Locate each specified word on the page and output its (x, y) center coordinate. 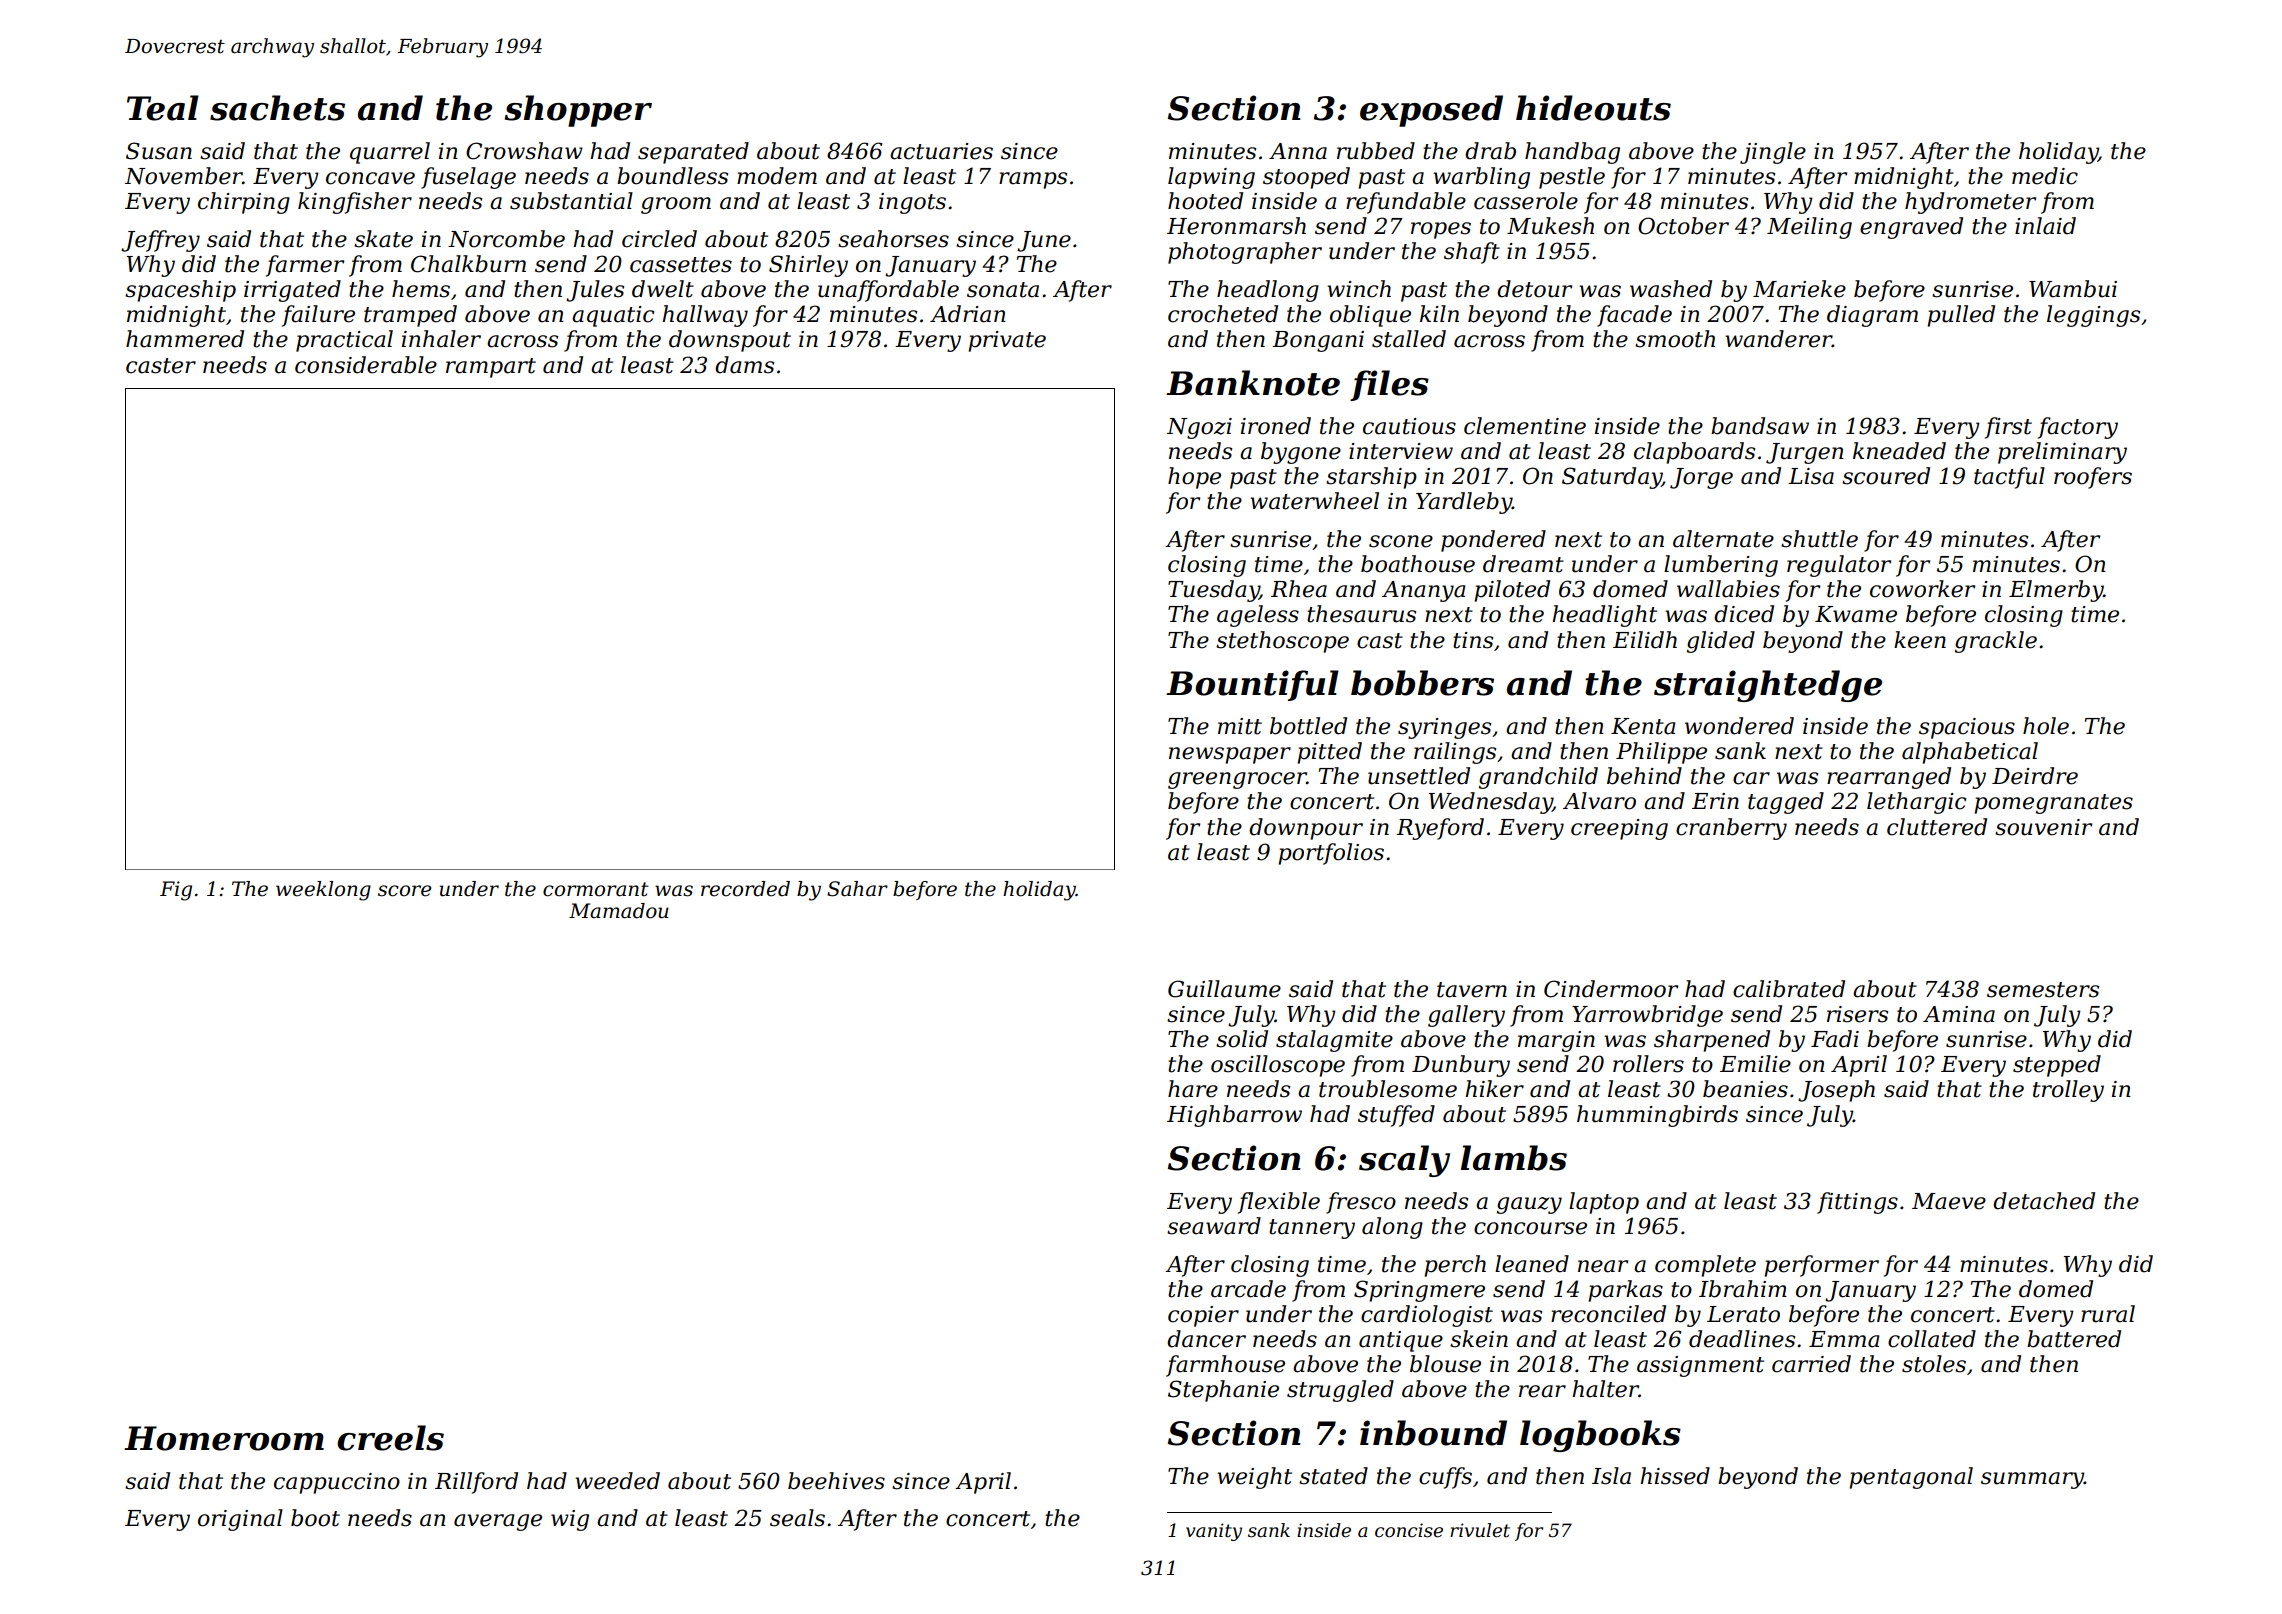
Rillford (476, 1483)
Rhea (1299, 589)
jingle (1773, 153)
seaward (1214, 1226)
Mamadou (619, 911)
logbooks (1600, 1436)
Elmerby (2056, 591)
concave (370, 178)
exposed (1431, 111)
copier (1203, 1316)
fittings (1857, 1203)
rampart (491, 368)
